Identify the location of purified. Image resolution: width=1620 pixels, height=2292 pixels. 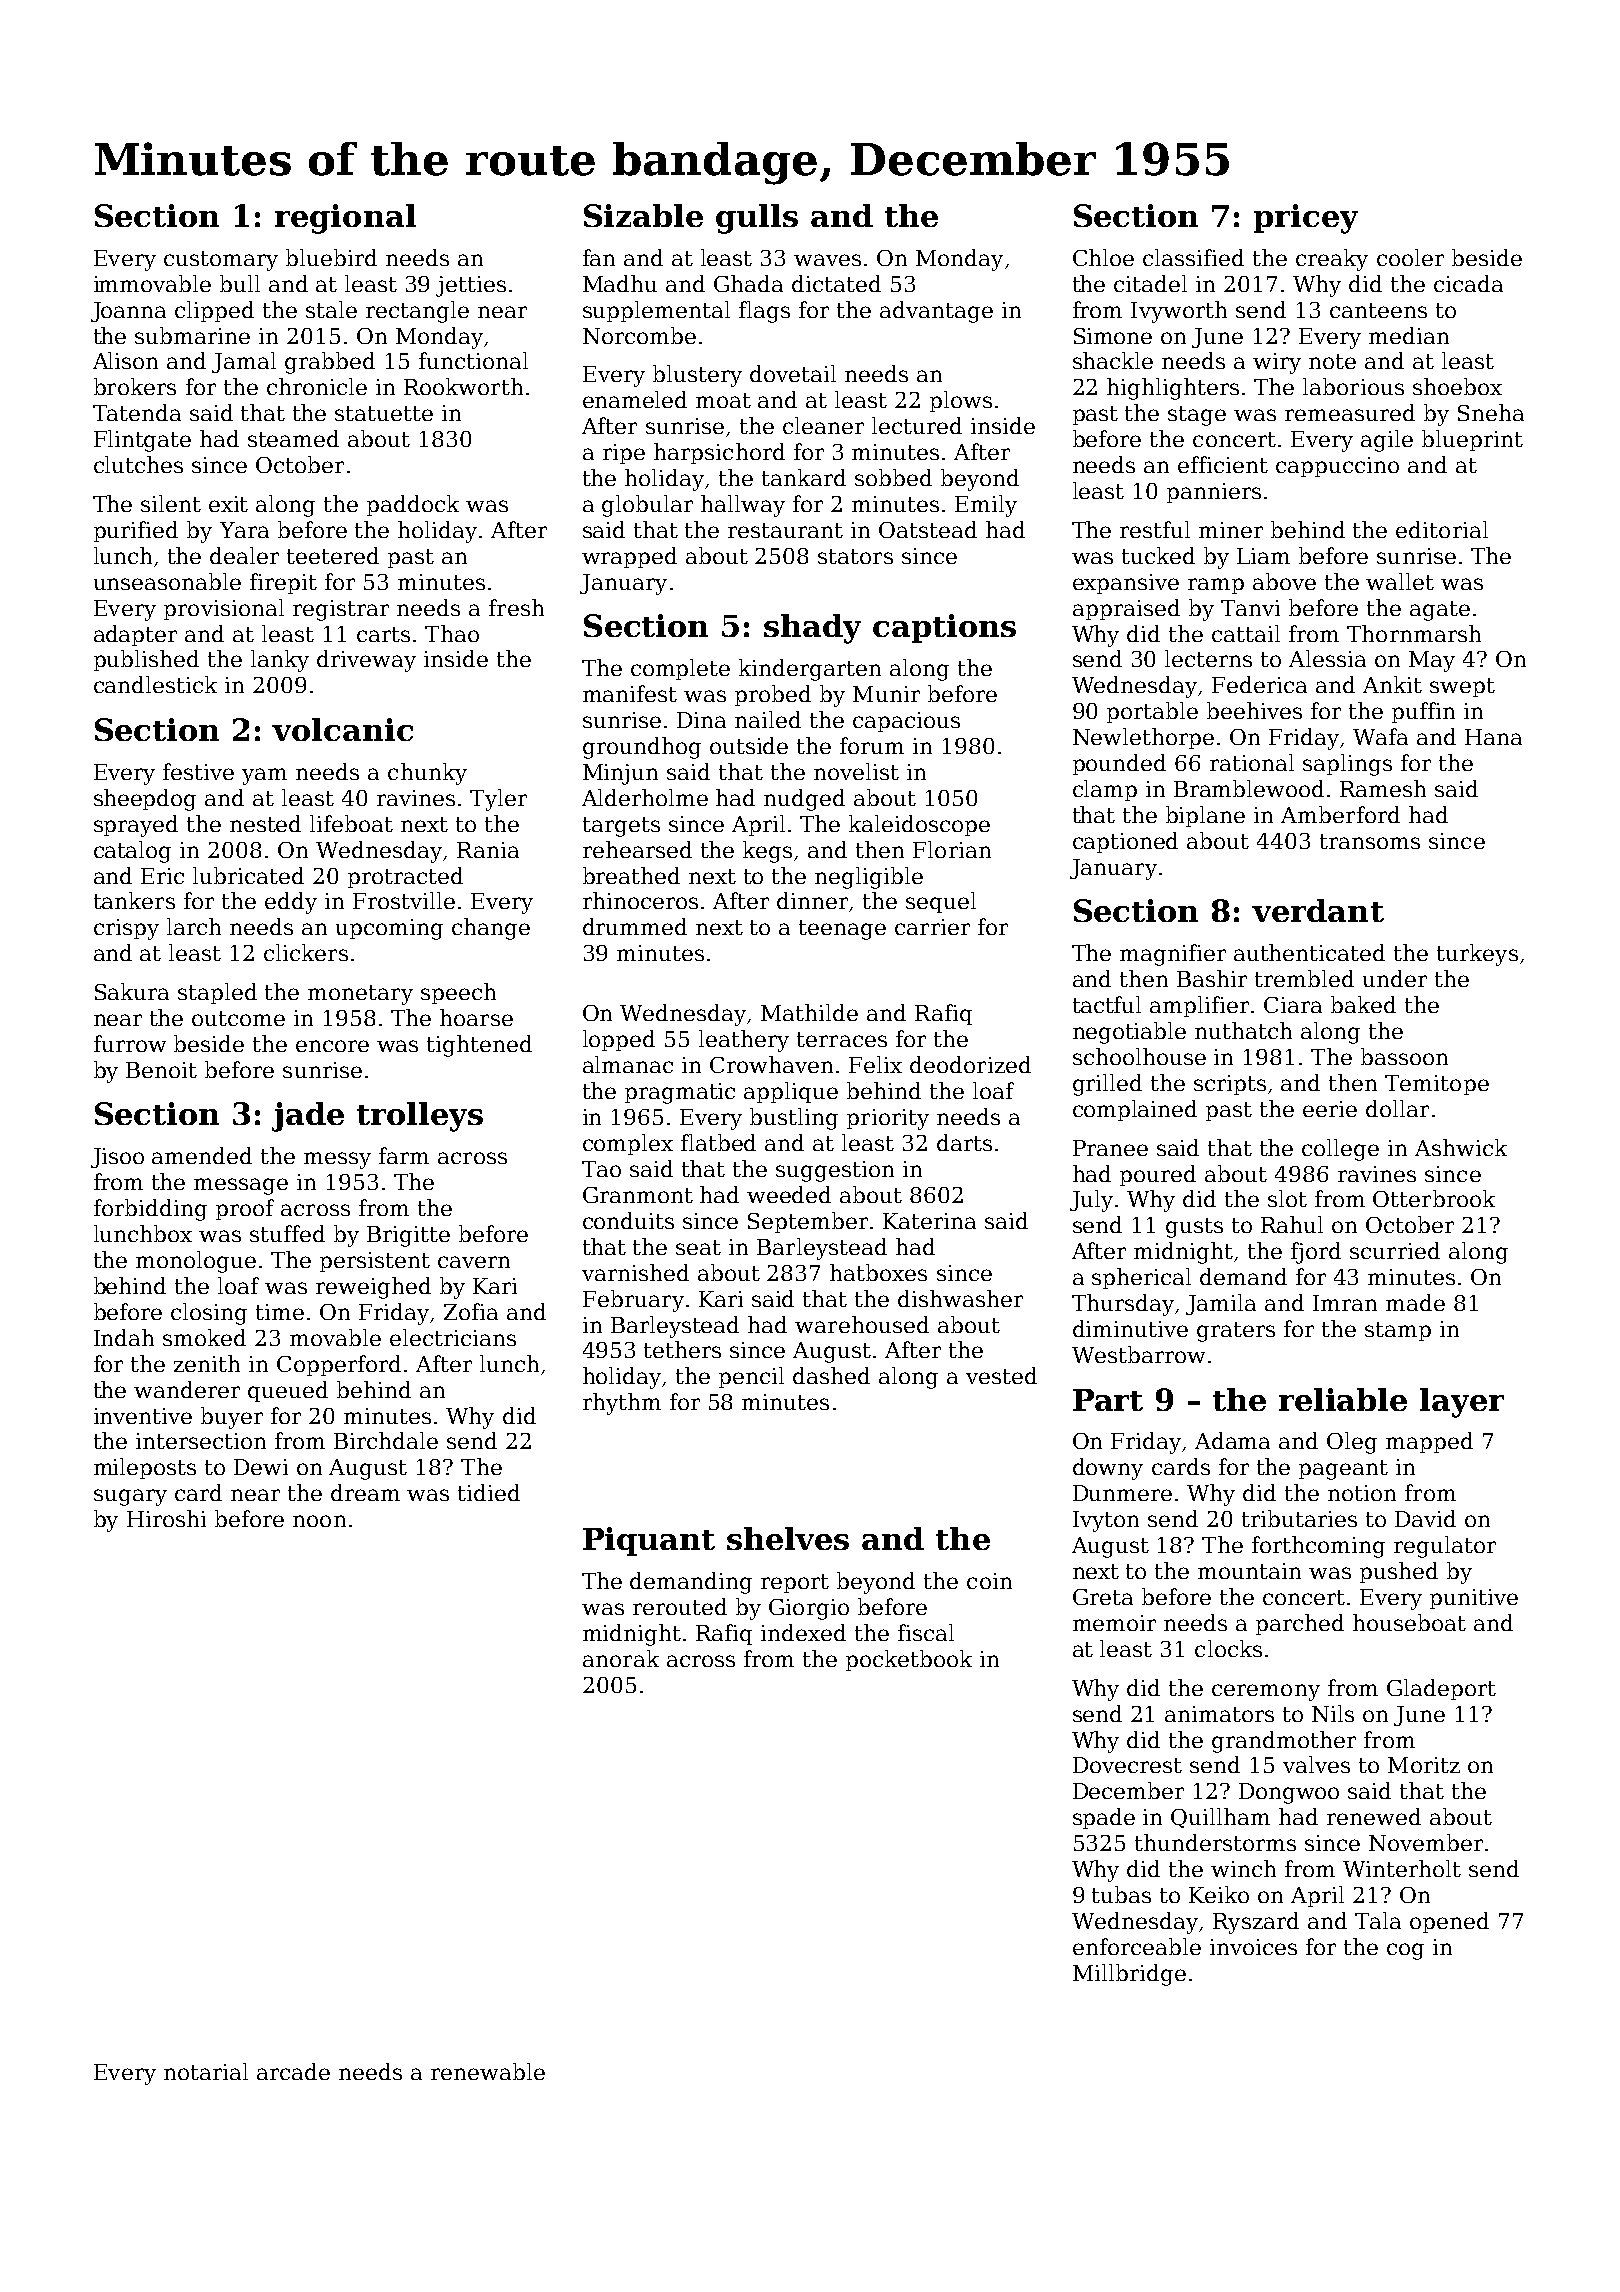
(136, 531).
